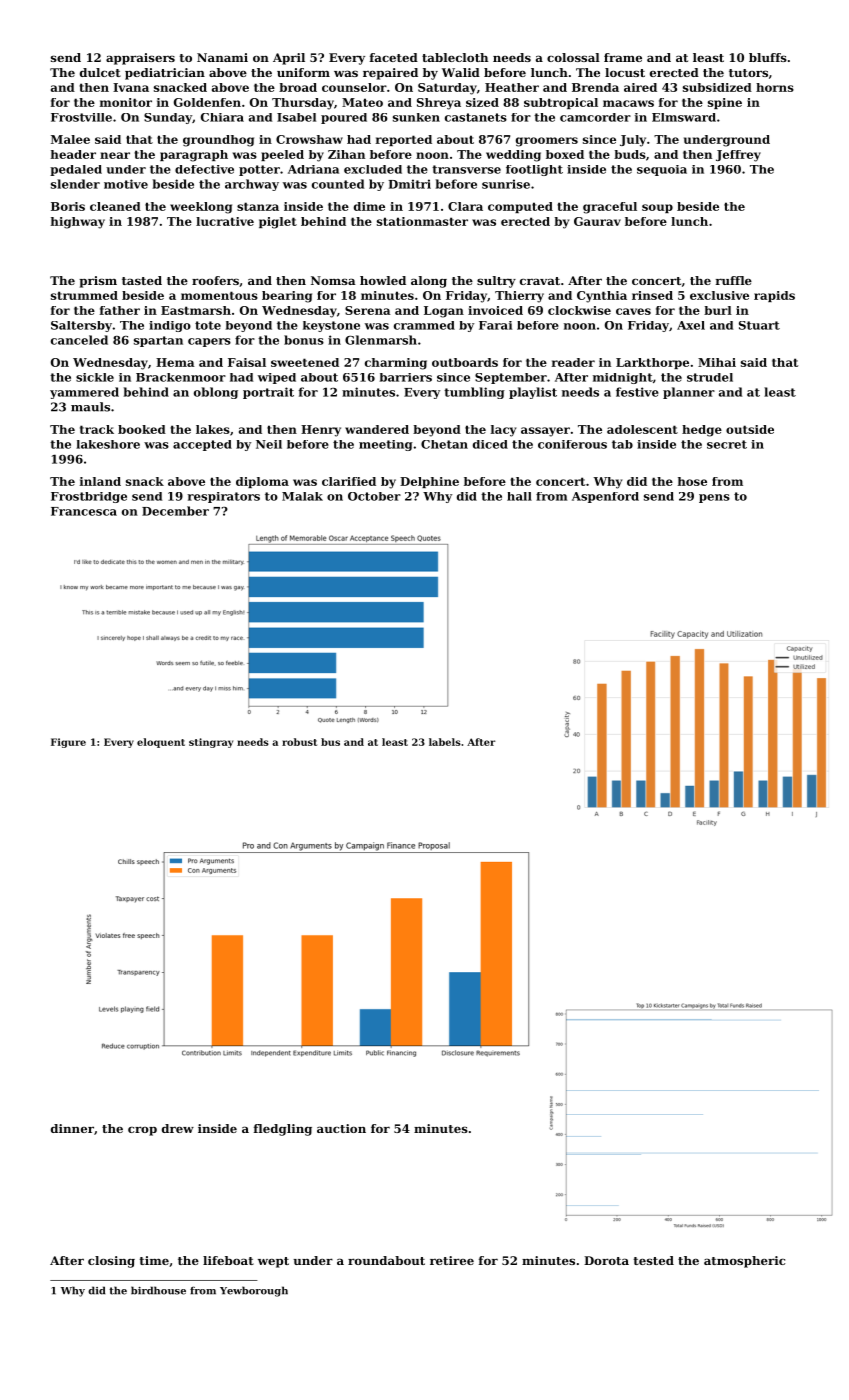  What do you see at coordinates (573, 57) in the document?
I see `colossal` at bounding box center [573, 57].
